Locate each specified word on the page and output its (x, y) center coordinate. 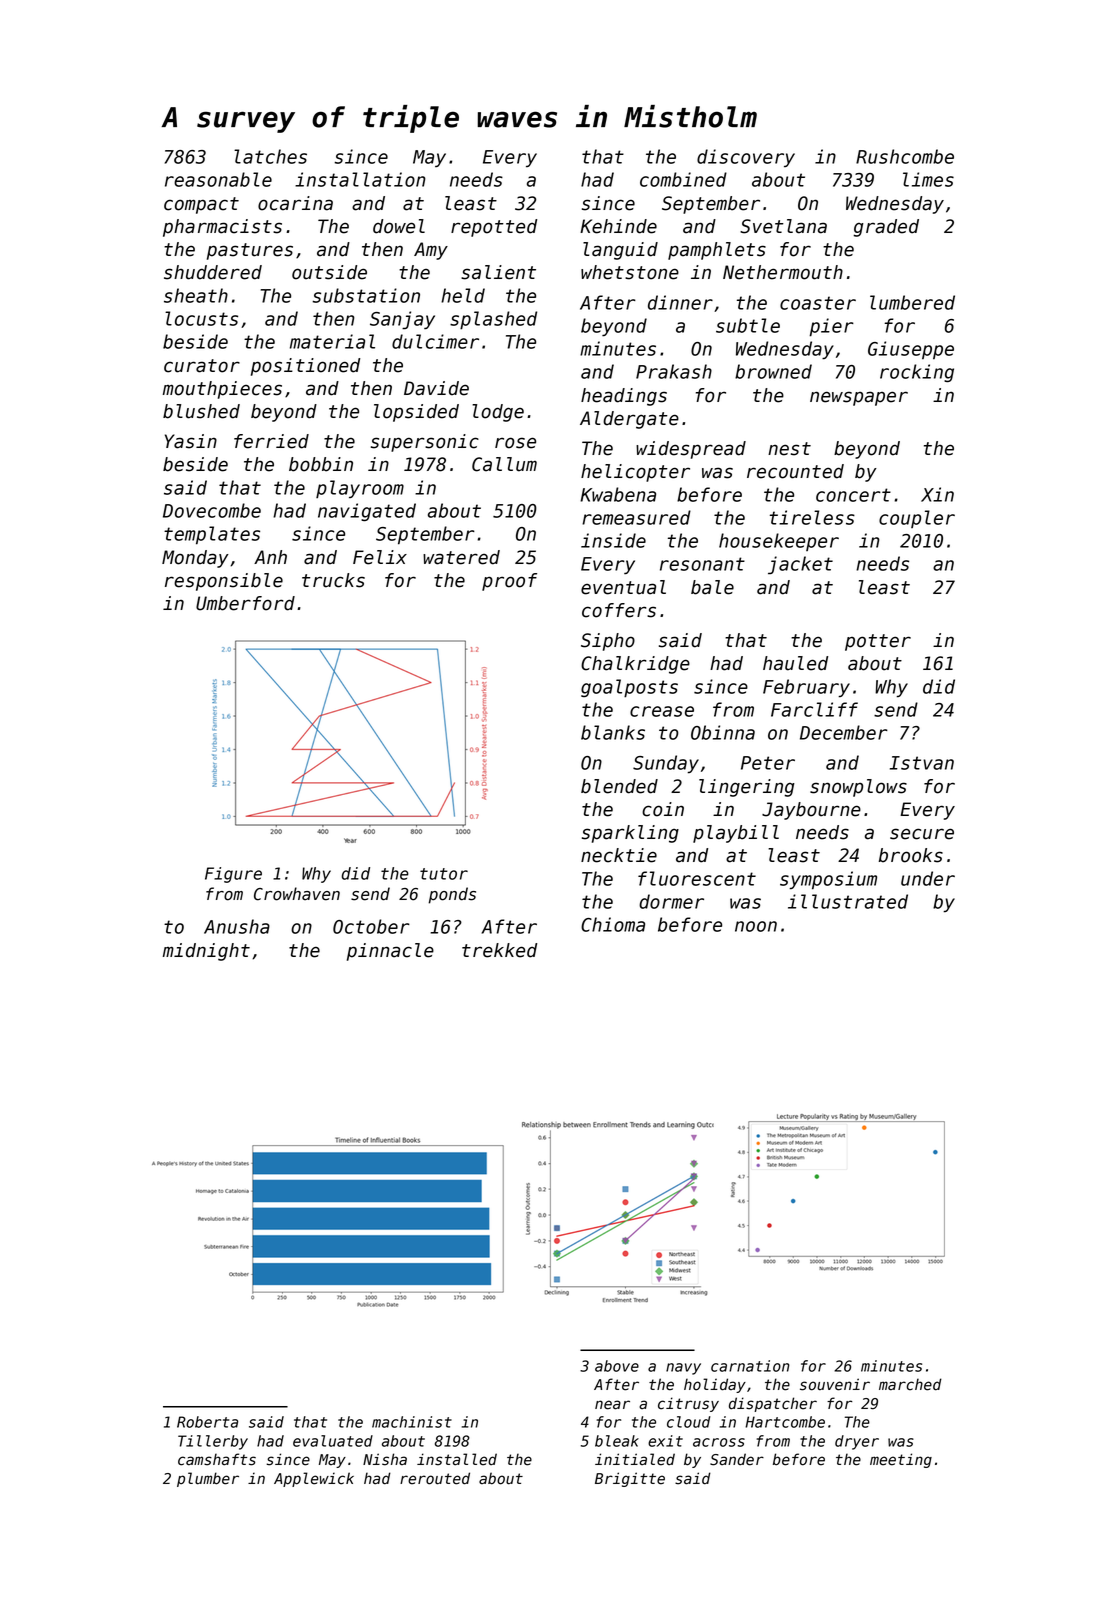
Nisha (385, 1459)
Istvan (922, 763)
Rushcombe (905, 156)
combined (683, 179)
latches (270, 156)
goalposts (629, 688)
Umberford (245, 603)
